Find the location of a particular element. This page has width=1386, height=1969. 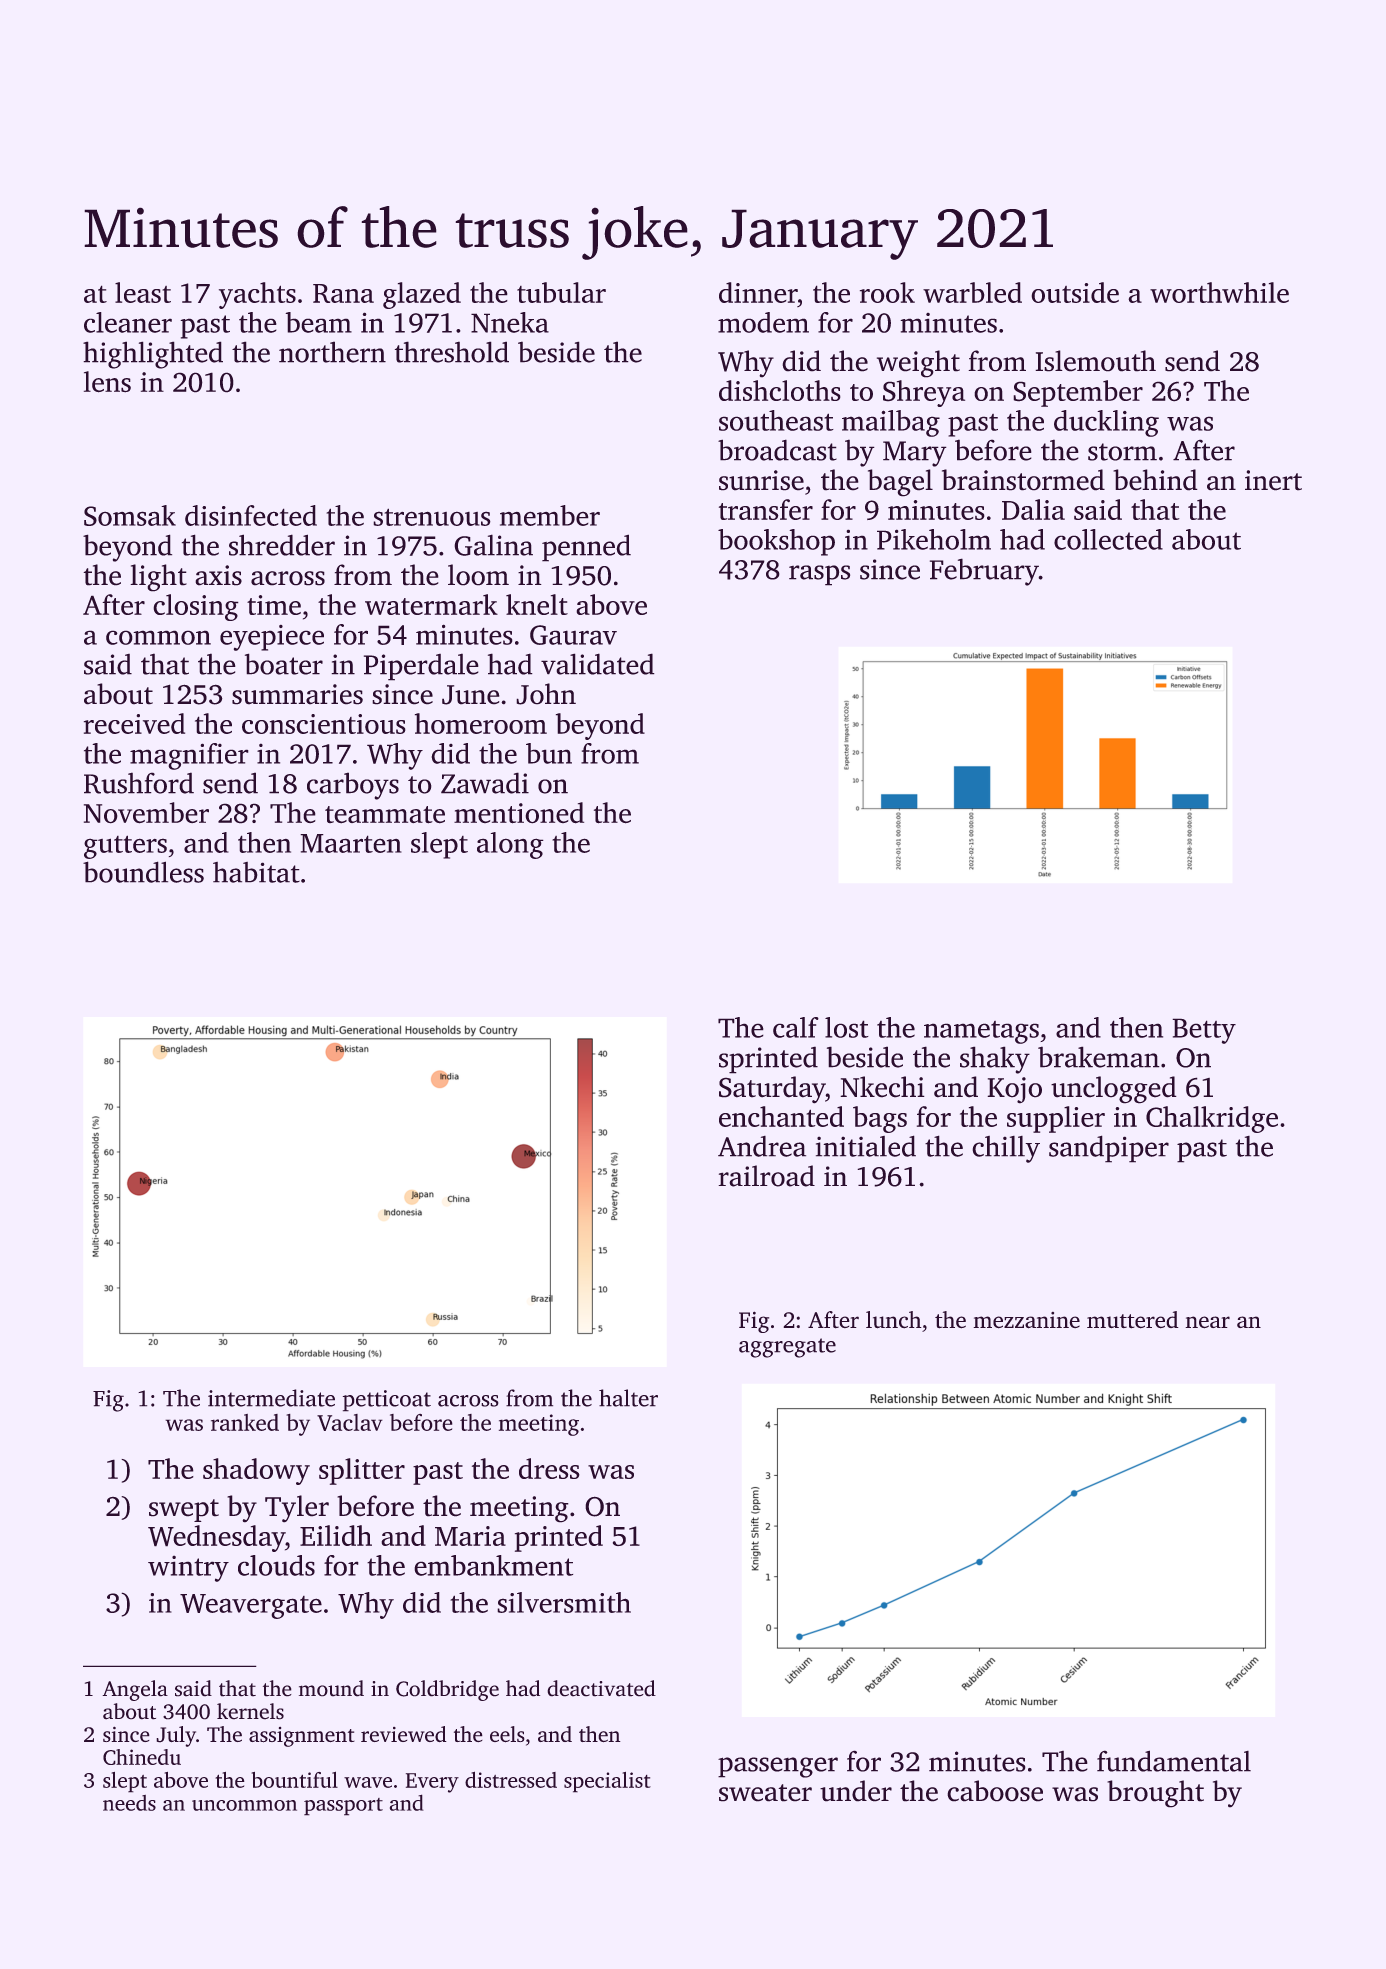

Andrea is located at coordinates (762, 1146).
